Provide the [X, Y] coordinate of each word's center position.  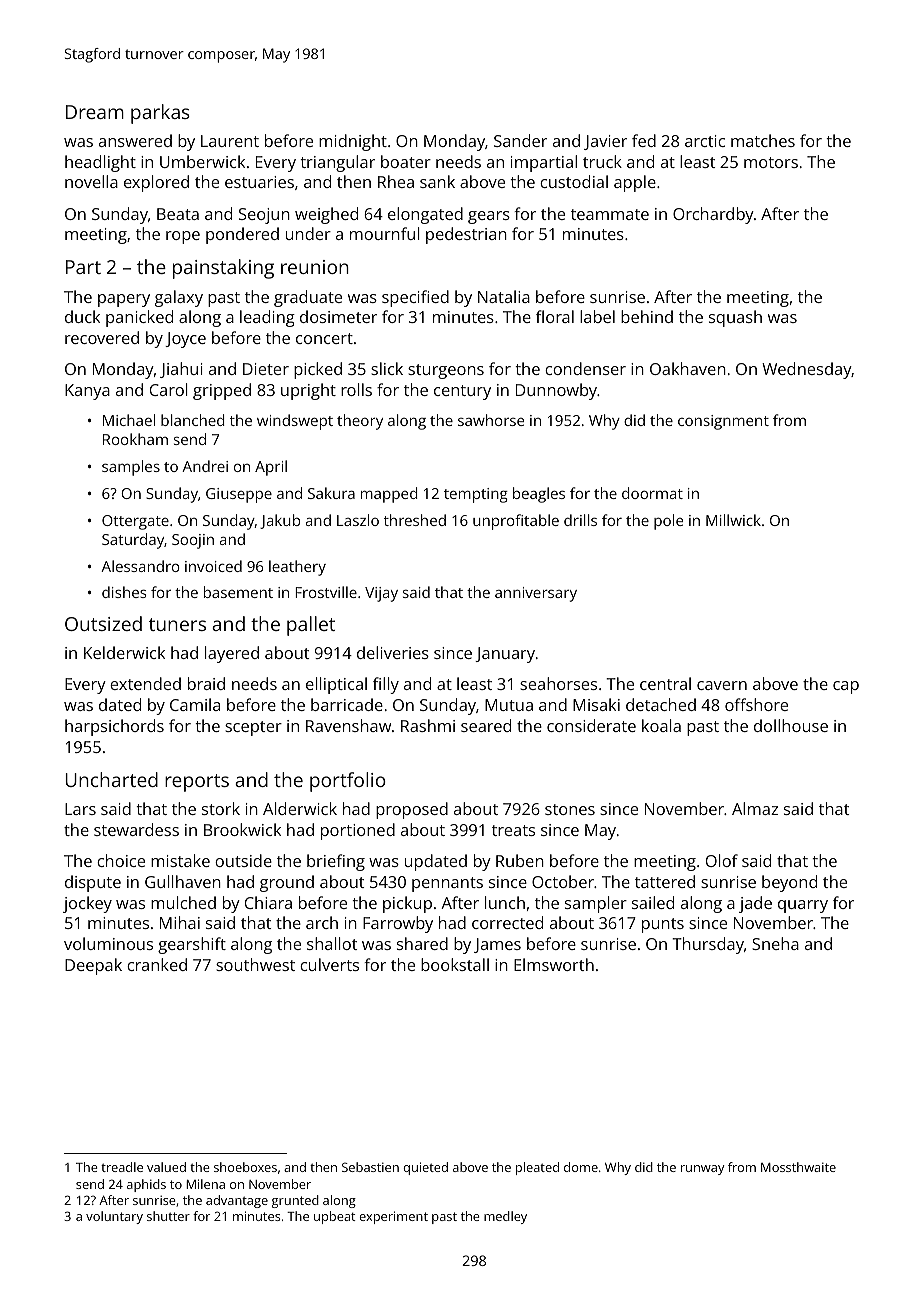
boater [406, 161]
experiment [393, 1217]
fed [644, 140]
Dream [95, 112]
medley [505, 1217]
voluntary [114, 1217]
